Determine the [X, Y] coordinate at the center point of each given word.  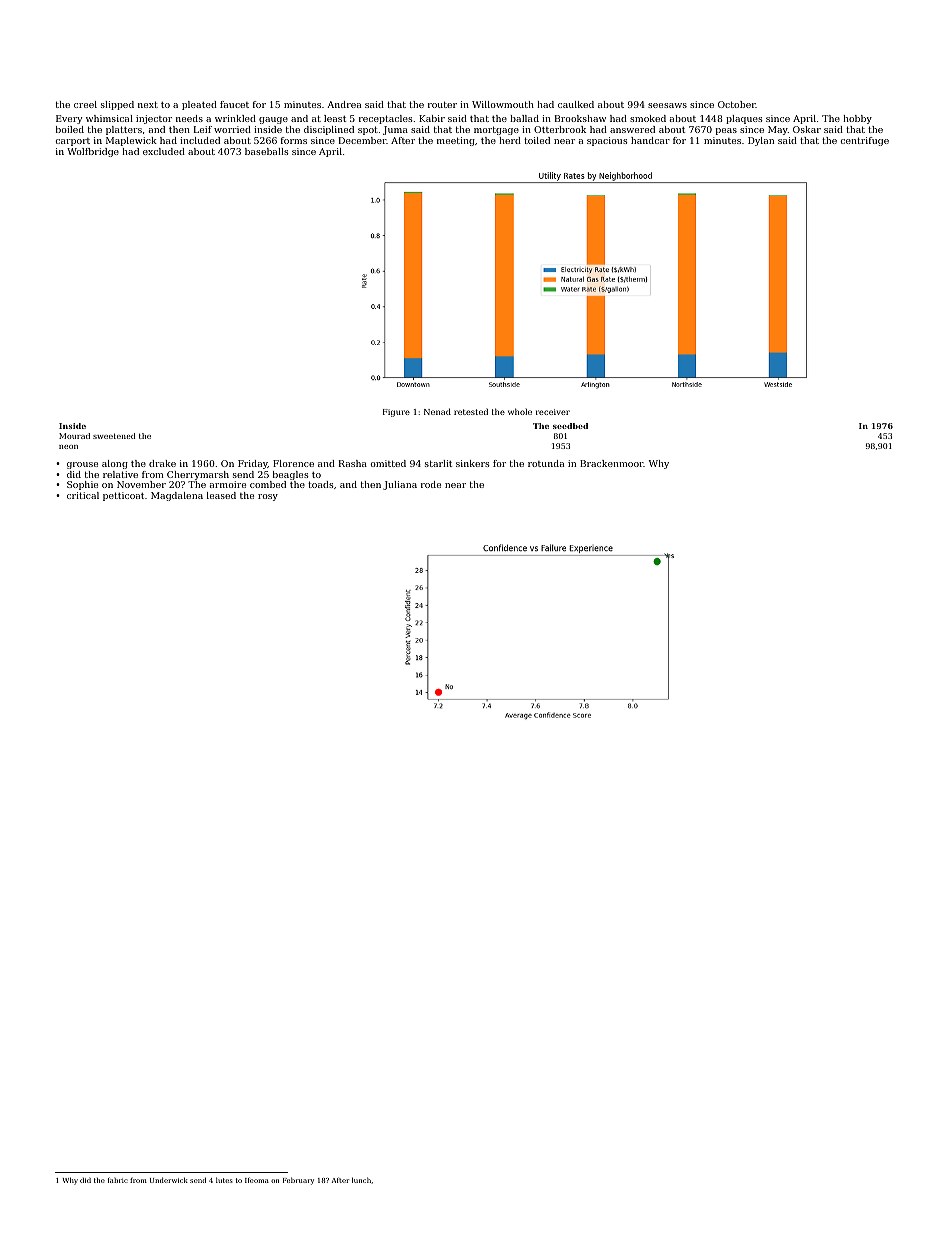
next [148, 104]
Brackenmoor [612, 463]
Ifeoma [257, 1180]
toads [321, 484]
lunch [361, 1180]
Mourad [74, 436]
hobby [857, 119]
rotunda [546, 463]
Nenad [437, 411]
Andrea [344, 104]
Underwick [169, 1180]
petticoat [123, 496]
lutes [224, 1180]
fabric [118, 1180]
